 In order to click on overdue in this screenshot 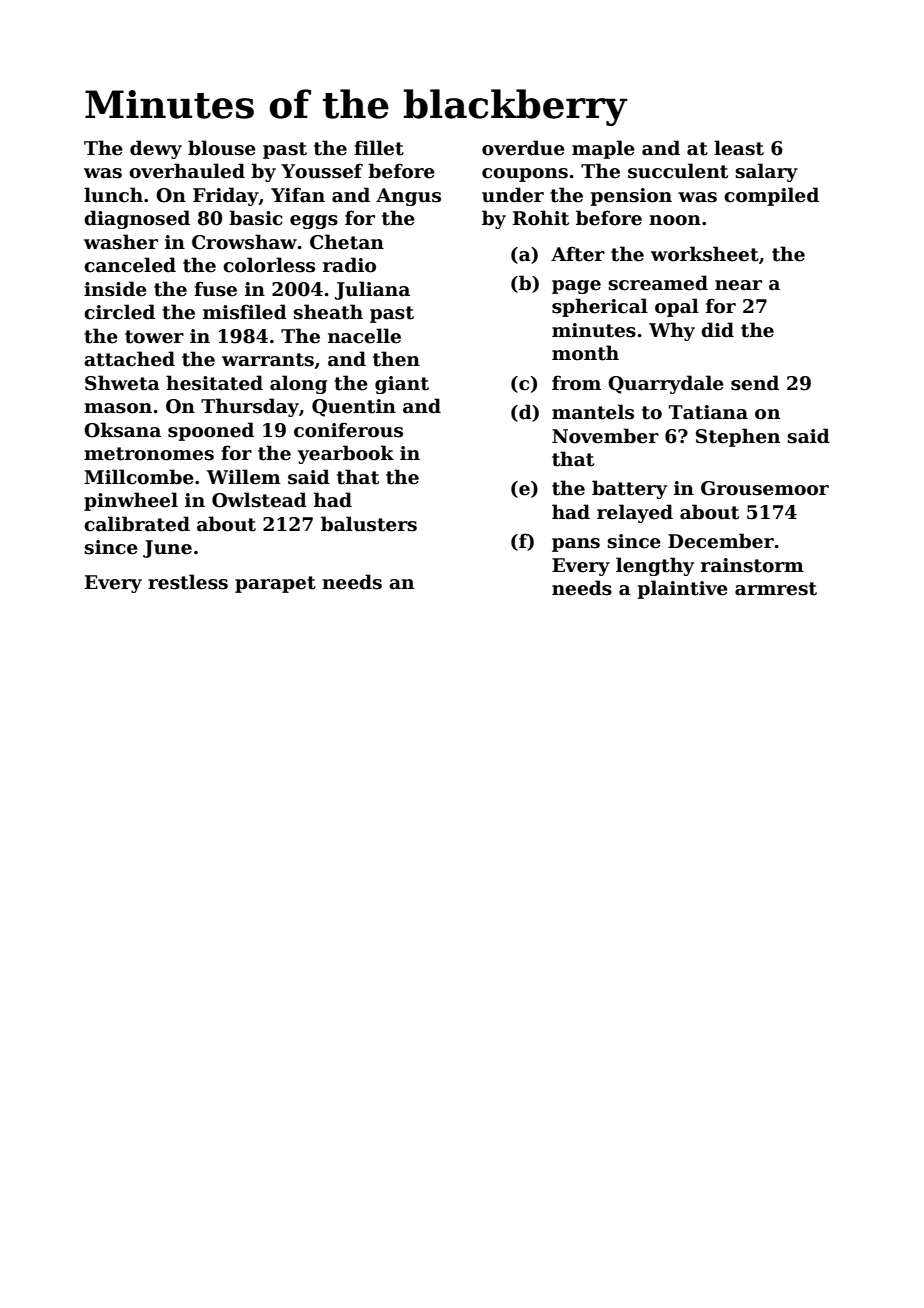, I will do `click(523, 148)`.
